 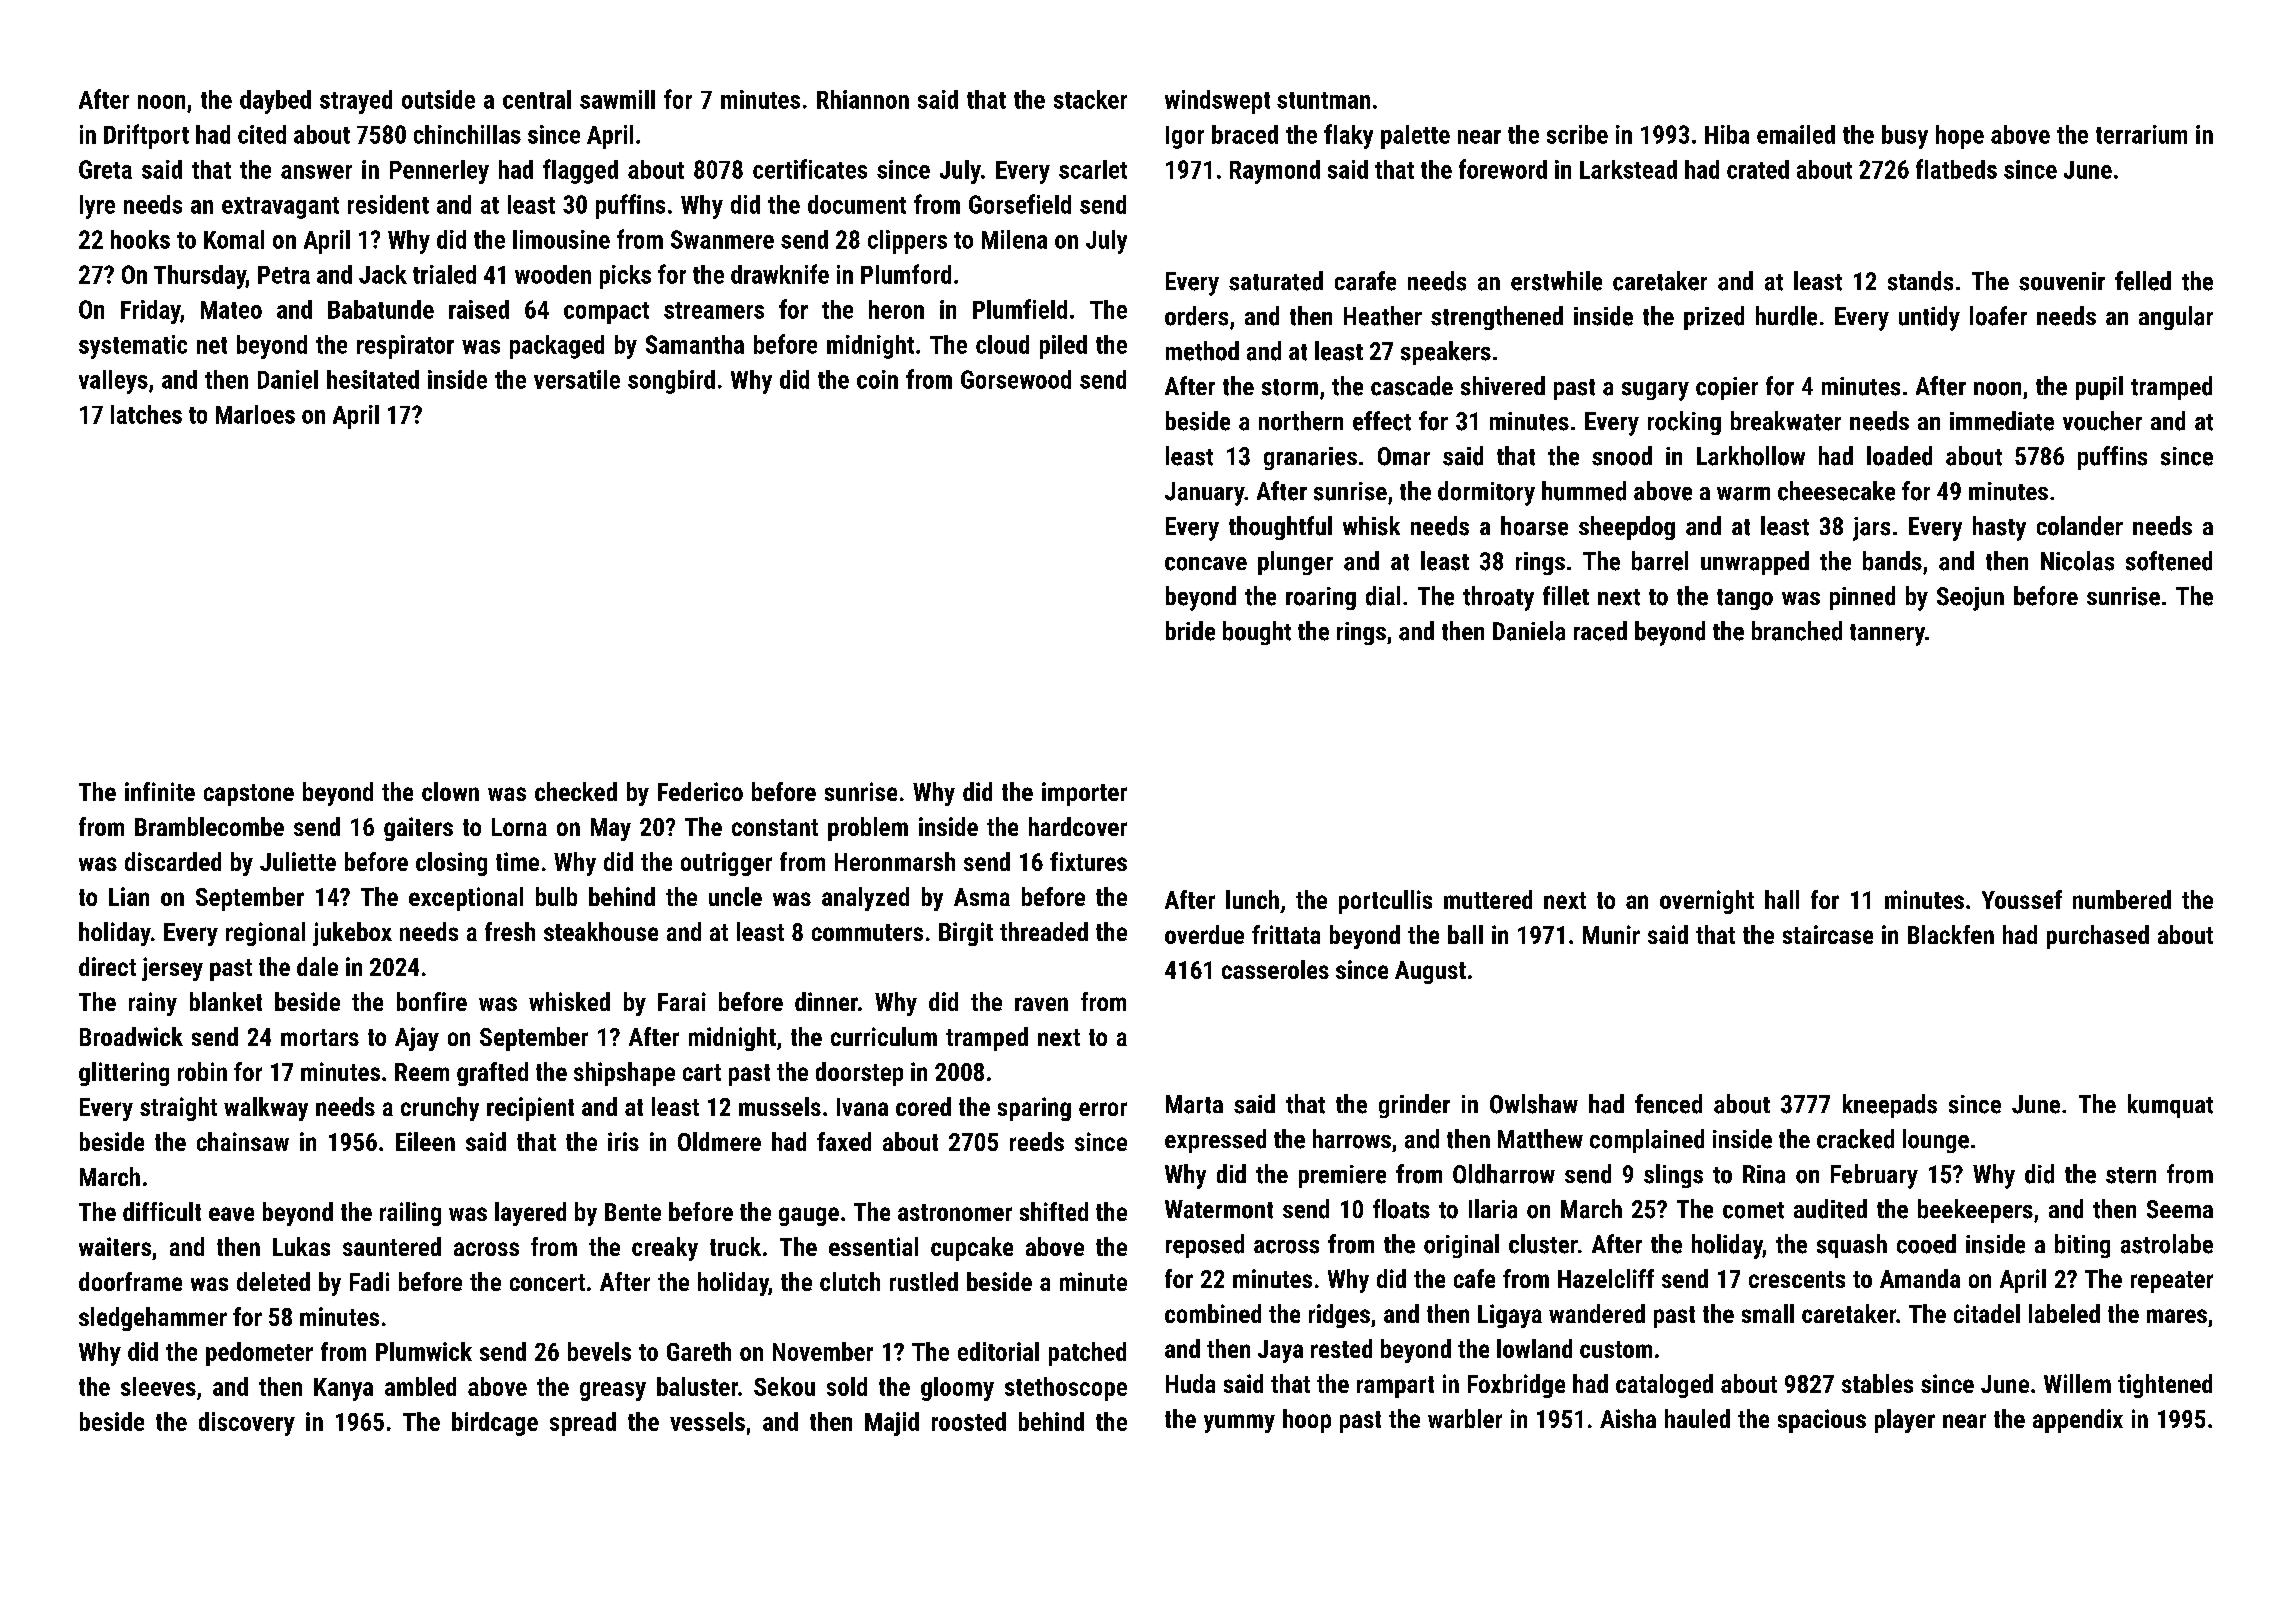 I want to click on chinchillas, so click(x=467, y=134).
